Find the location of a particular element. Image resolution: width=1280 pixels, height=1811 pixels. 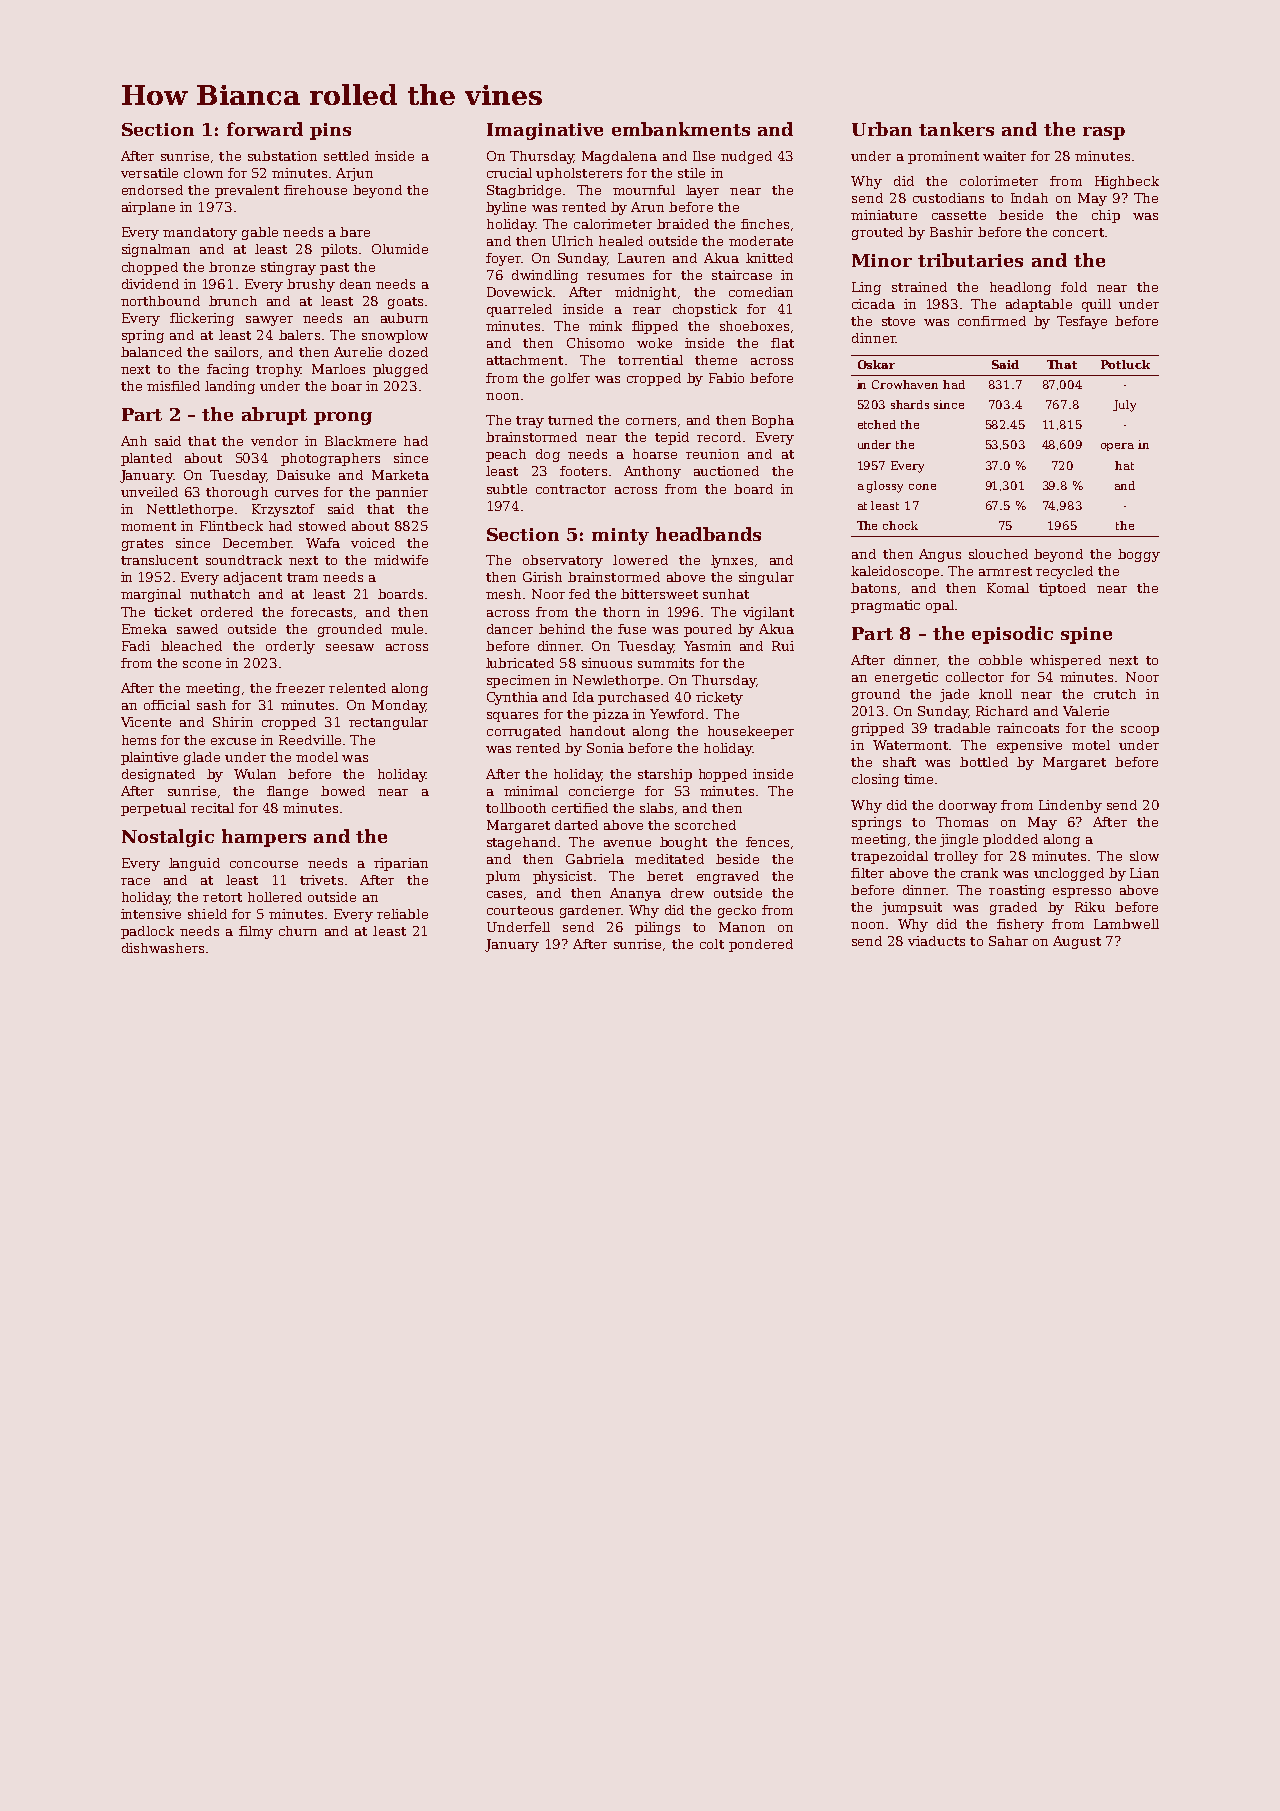

plum is located at coordinates (503, 877).
